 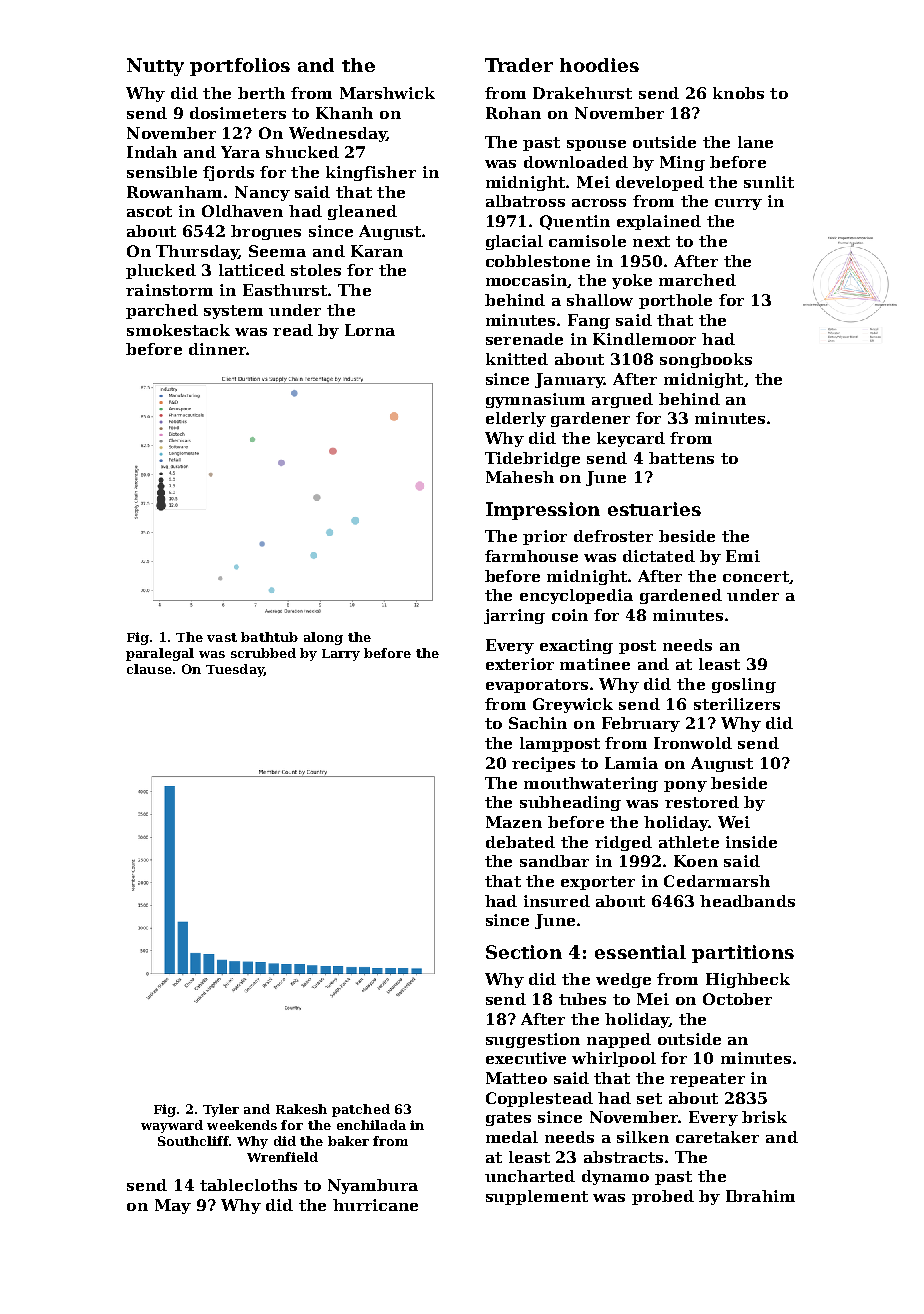 I want to click on gardened, so click(x=681, y=596).
